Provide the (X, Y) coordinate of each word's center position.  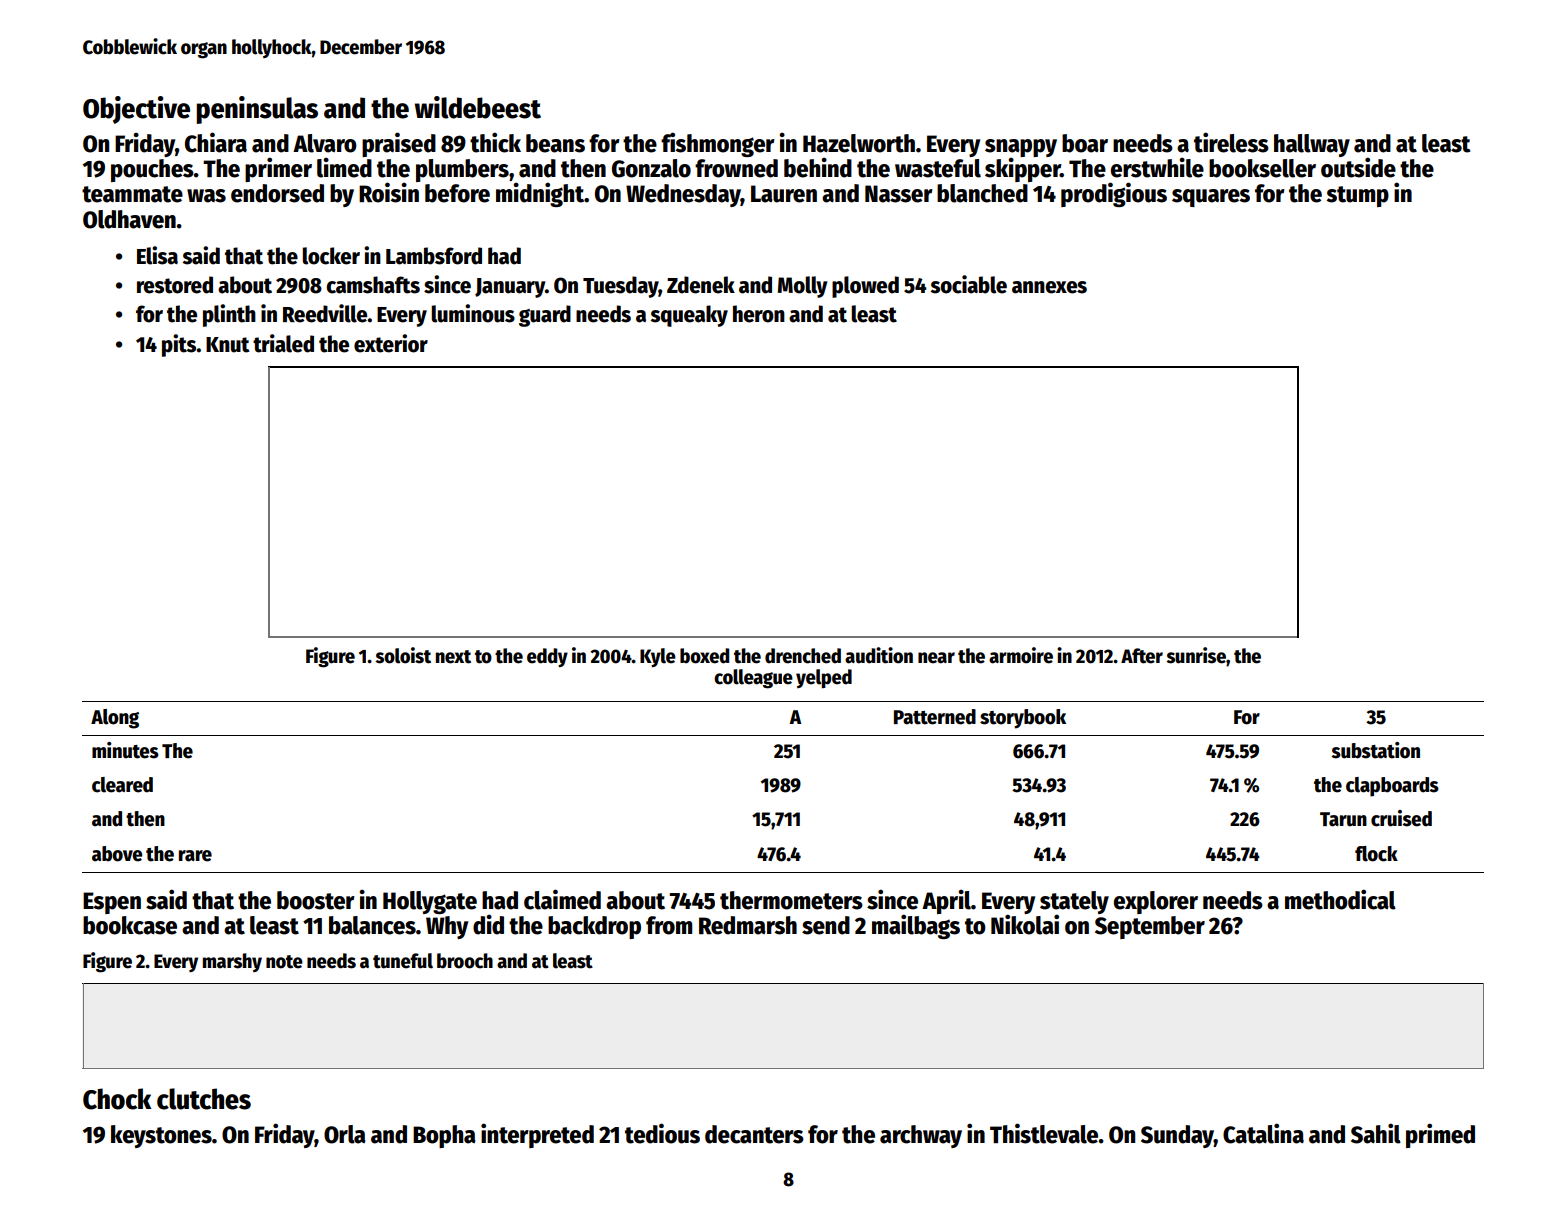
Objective (136, 110)
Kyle (658, 657)
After (1142, 656)
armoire (1021, 655)
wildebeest (478, 107)
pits (179, 345)
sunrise (1196, 655)
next (453, 657)
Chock (117, 1099)
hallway (1312, 145)
